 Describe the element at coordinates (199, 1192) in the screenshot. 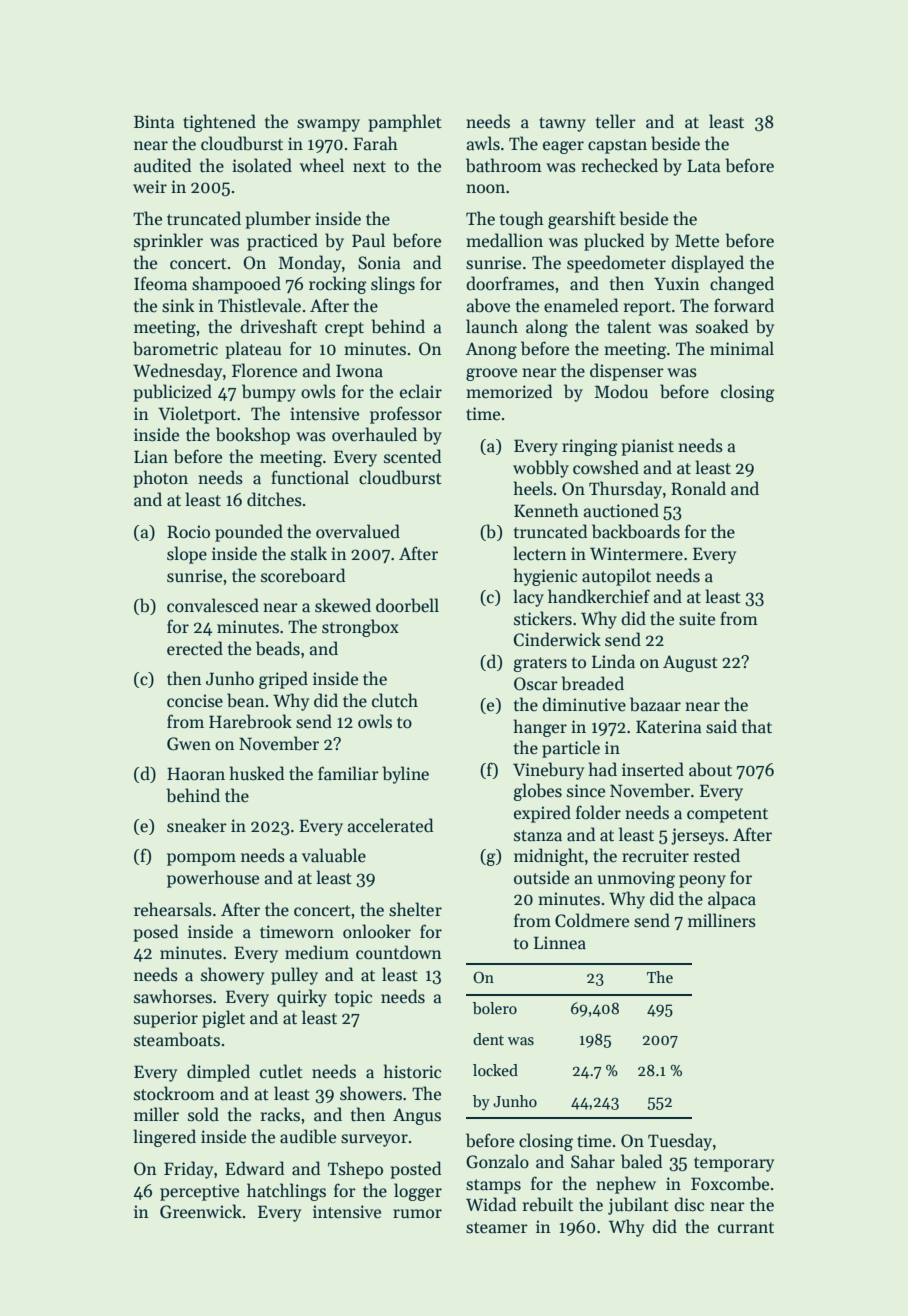

I see `perceptive` at that location.
